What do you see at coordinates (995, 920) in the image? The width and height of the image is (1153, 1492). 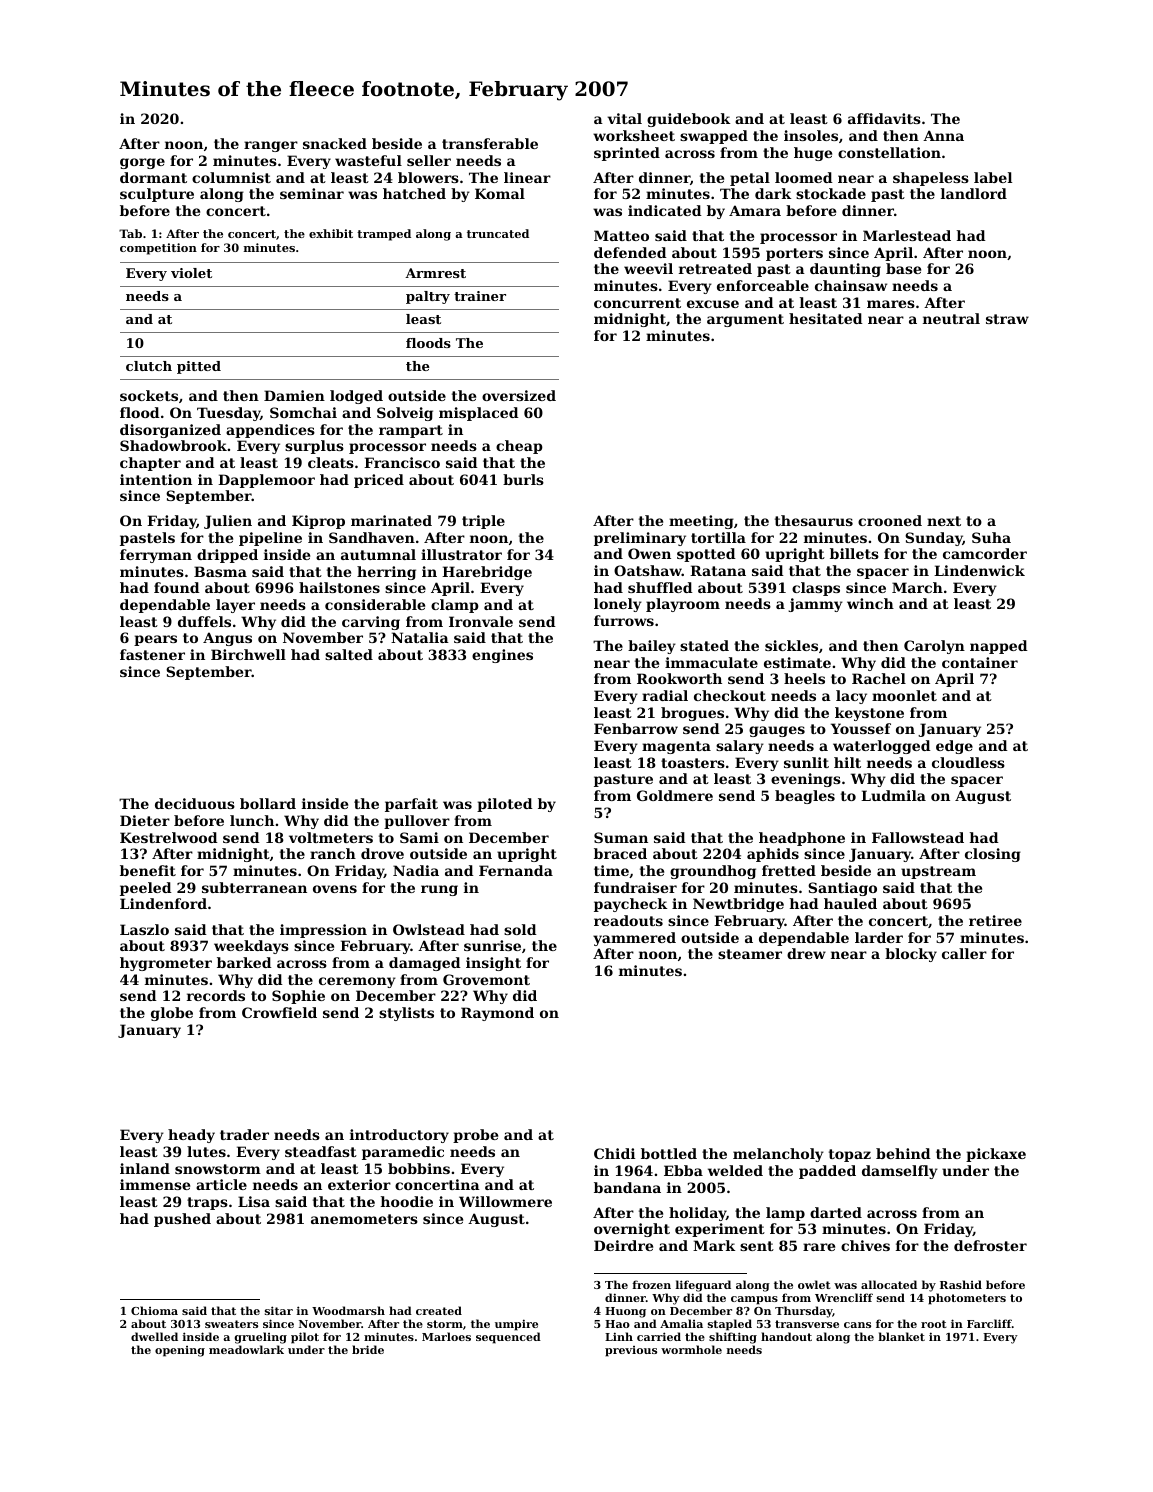 I see `retiree` at bounding box center [995, 920].
